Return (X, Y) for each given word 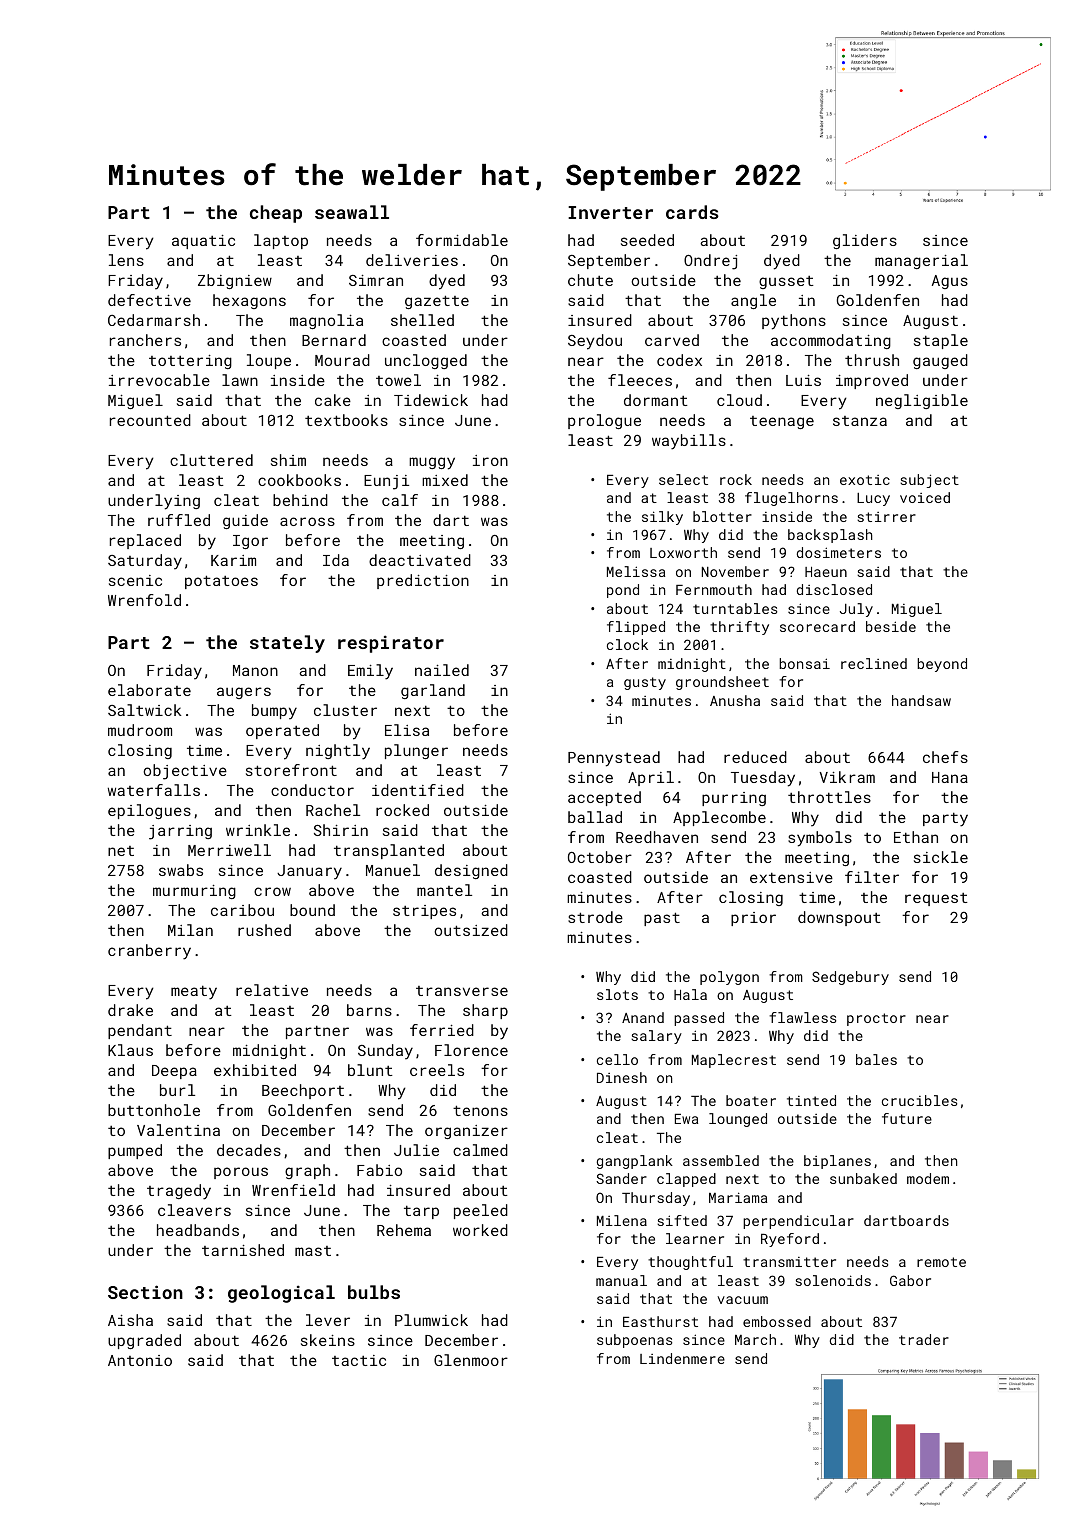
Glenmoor (471, 1360)
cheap (276, 214)
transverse (462, 991)
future (907, 1118)
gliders (865, 241)
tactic (359, 1360)
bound (312, 910)
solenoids (833, 1280)
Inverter (610, 212)
